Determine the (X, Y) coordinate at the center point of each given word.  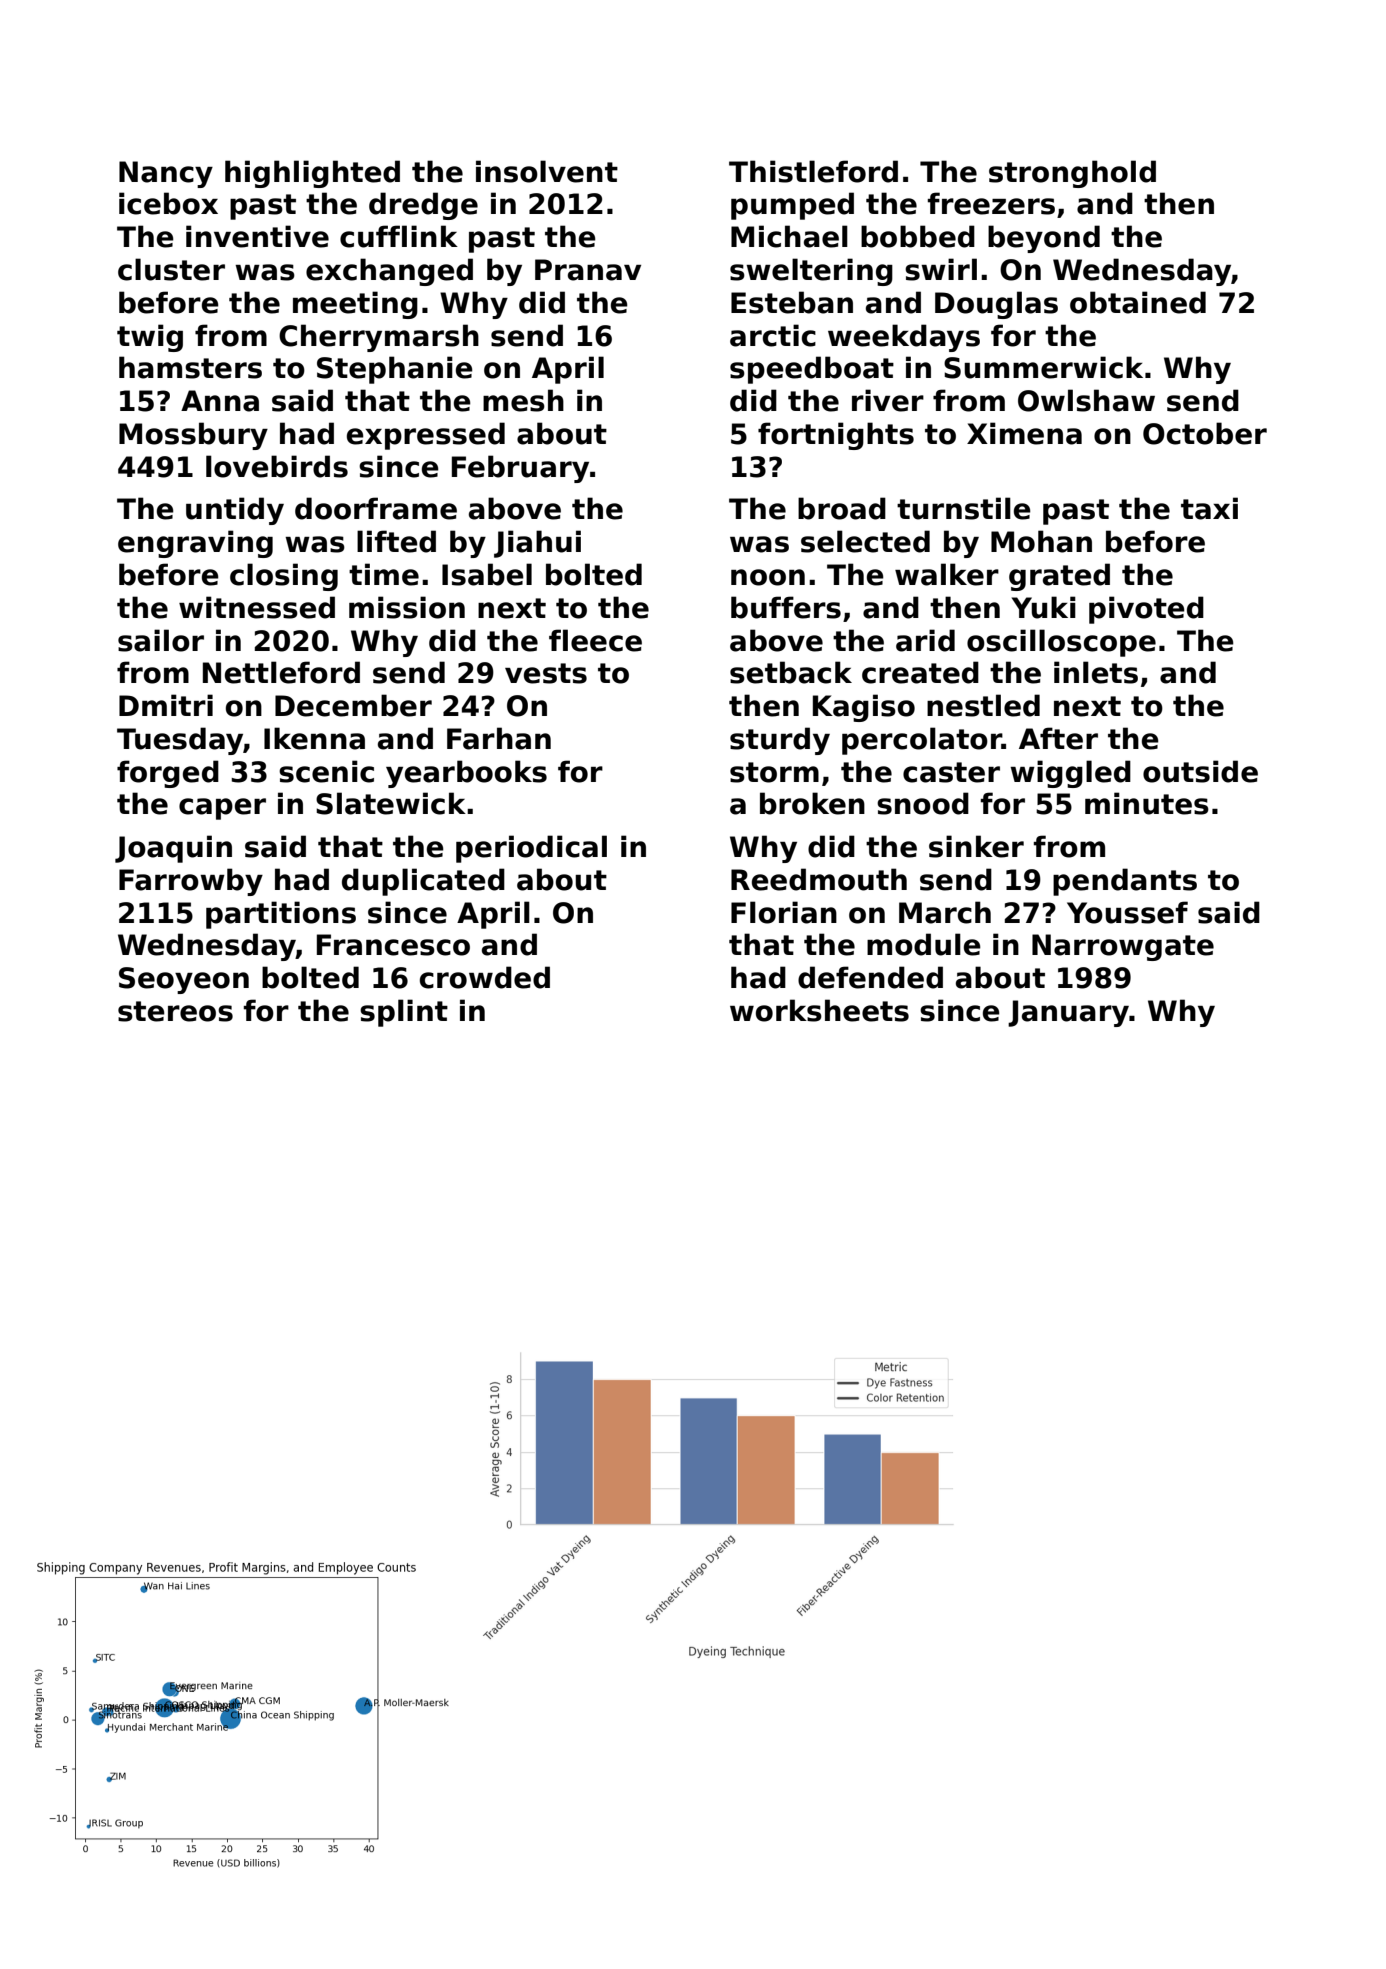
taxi (1209, 508)
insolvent (547, 171)
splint (404, 1013)
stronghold (1072, 174)
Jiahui (537, 544)
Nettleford (281, 672)
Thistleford (813, 171)
